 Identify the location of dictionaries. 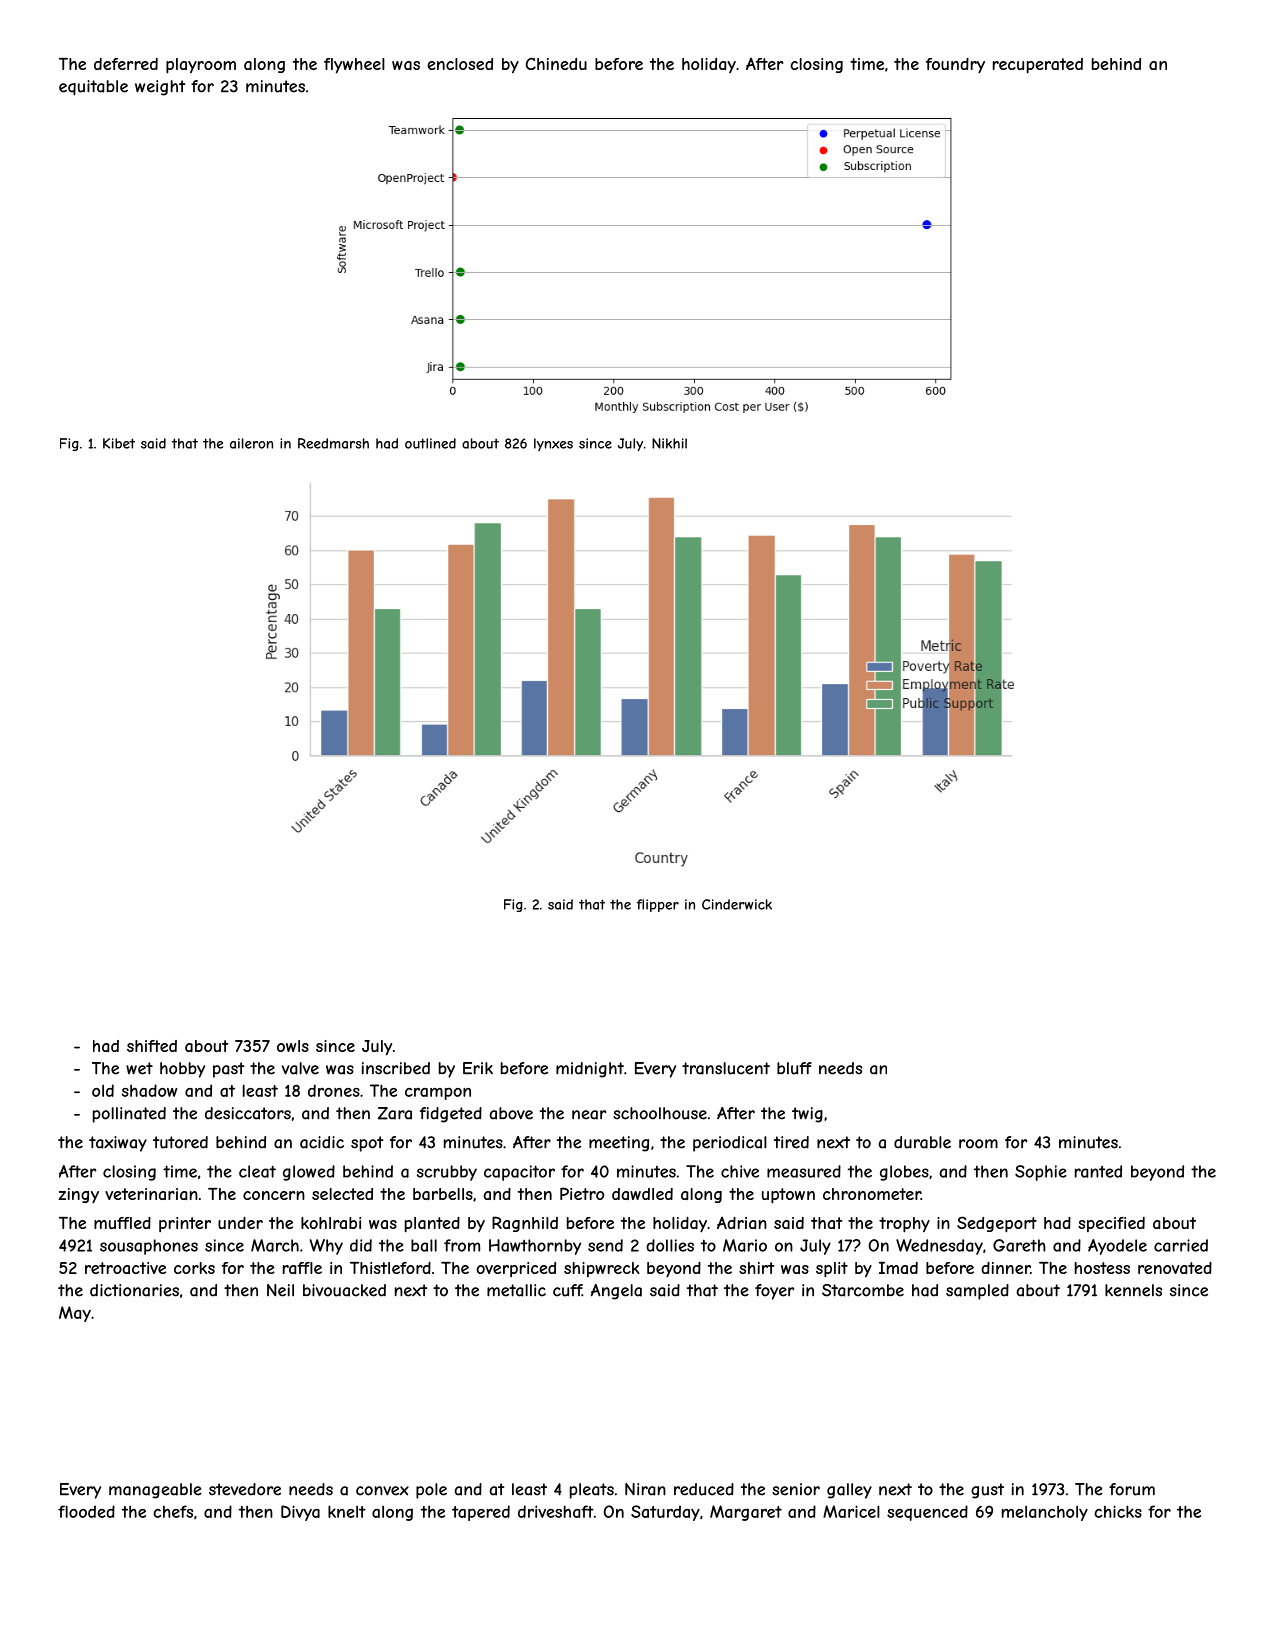
(134, 1290).
